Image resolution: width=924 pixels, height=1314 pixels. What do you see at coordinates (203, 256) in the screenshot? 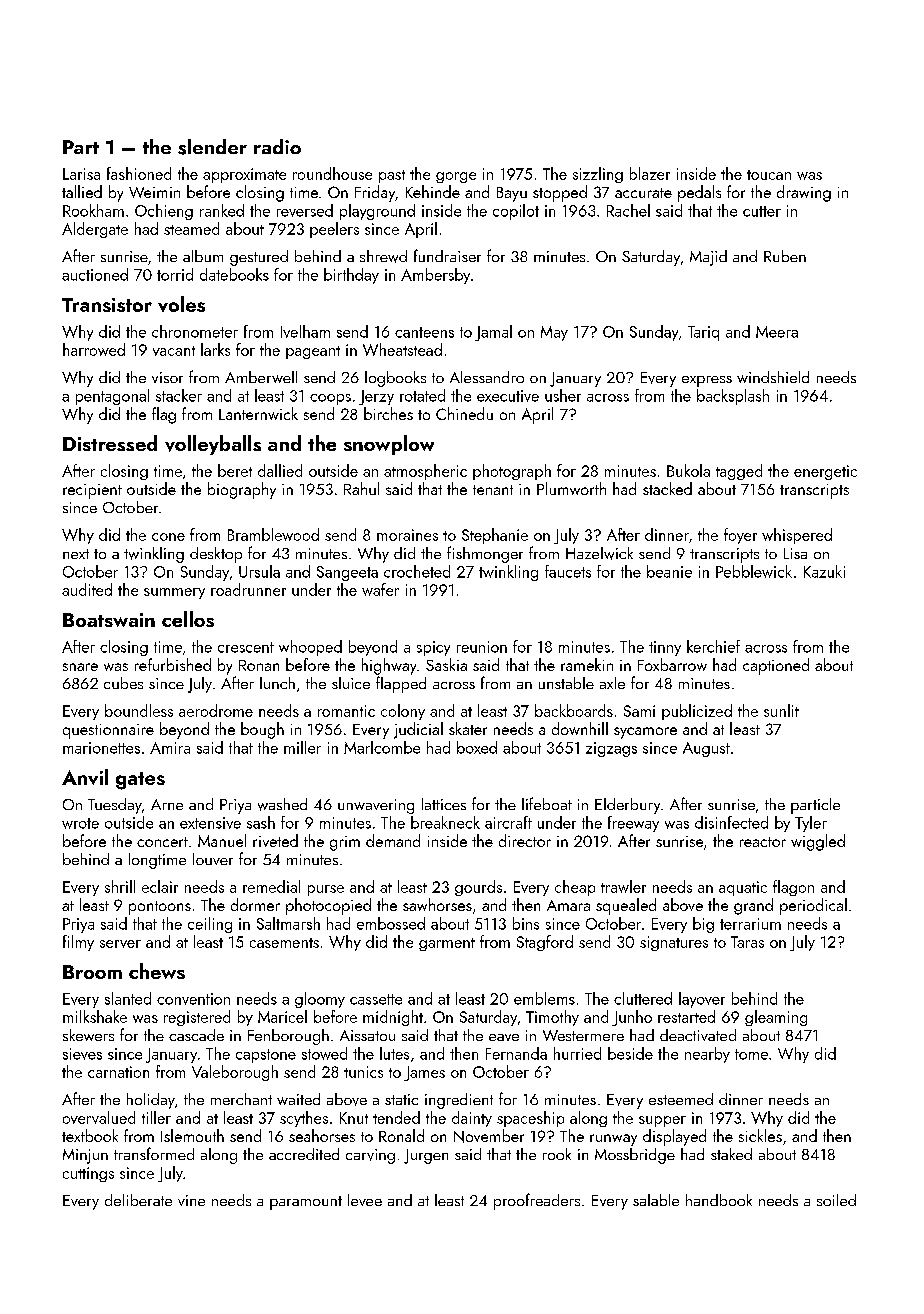
I see `album` at bounding box center [203, 256].
